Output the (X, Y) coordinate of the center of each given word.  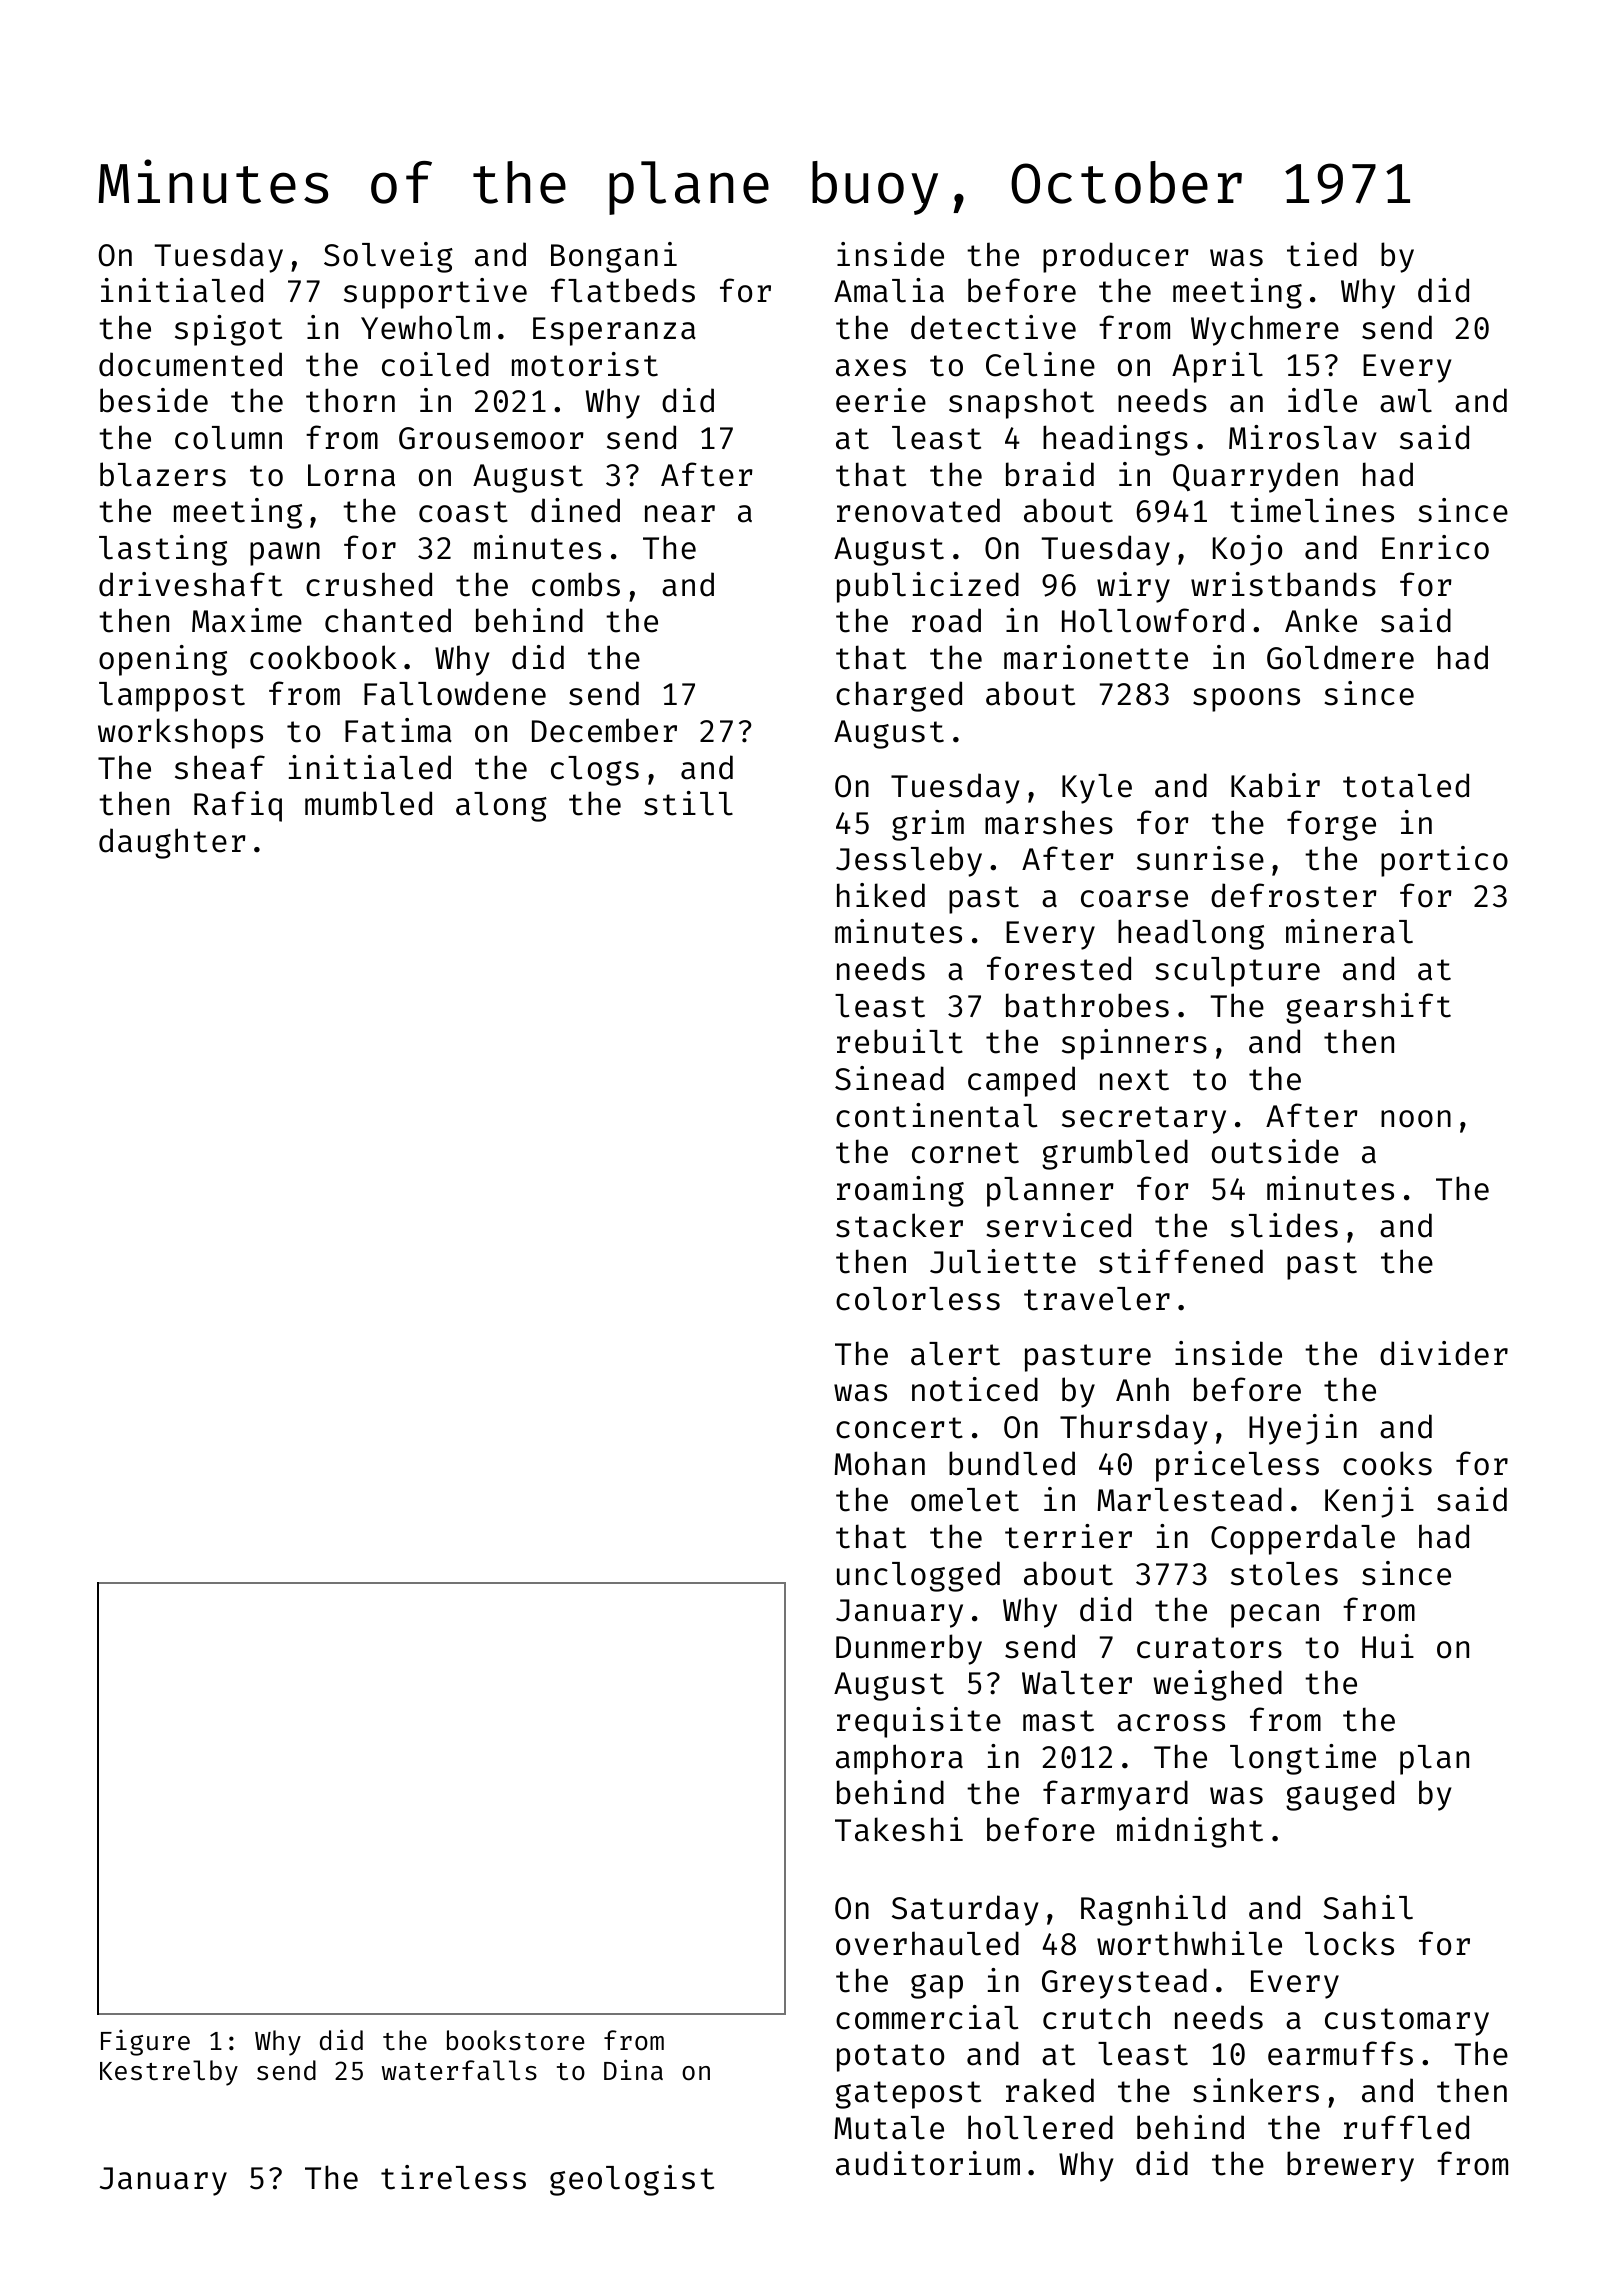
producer (1116, 257)
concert (899, 1428)
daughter (172, 843)
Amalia (889, 290)
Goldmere (1340, 657)
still (688, 803)
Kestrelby (169, 2073)
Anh (1142, 1389)
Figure (145, 2043)
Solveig (388, 257)
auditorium (928, 2163)
